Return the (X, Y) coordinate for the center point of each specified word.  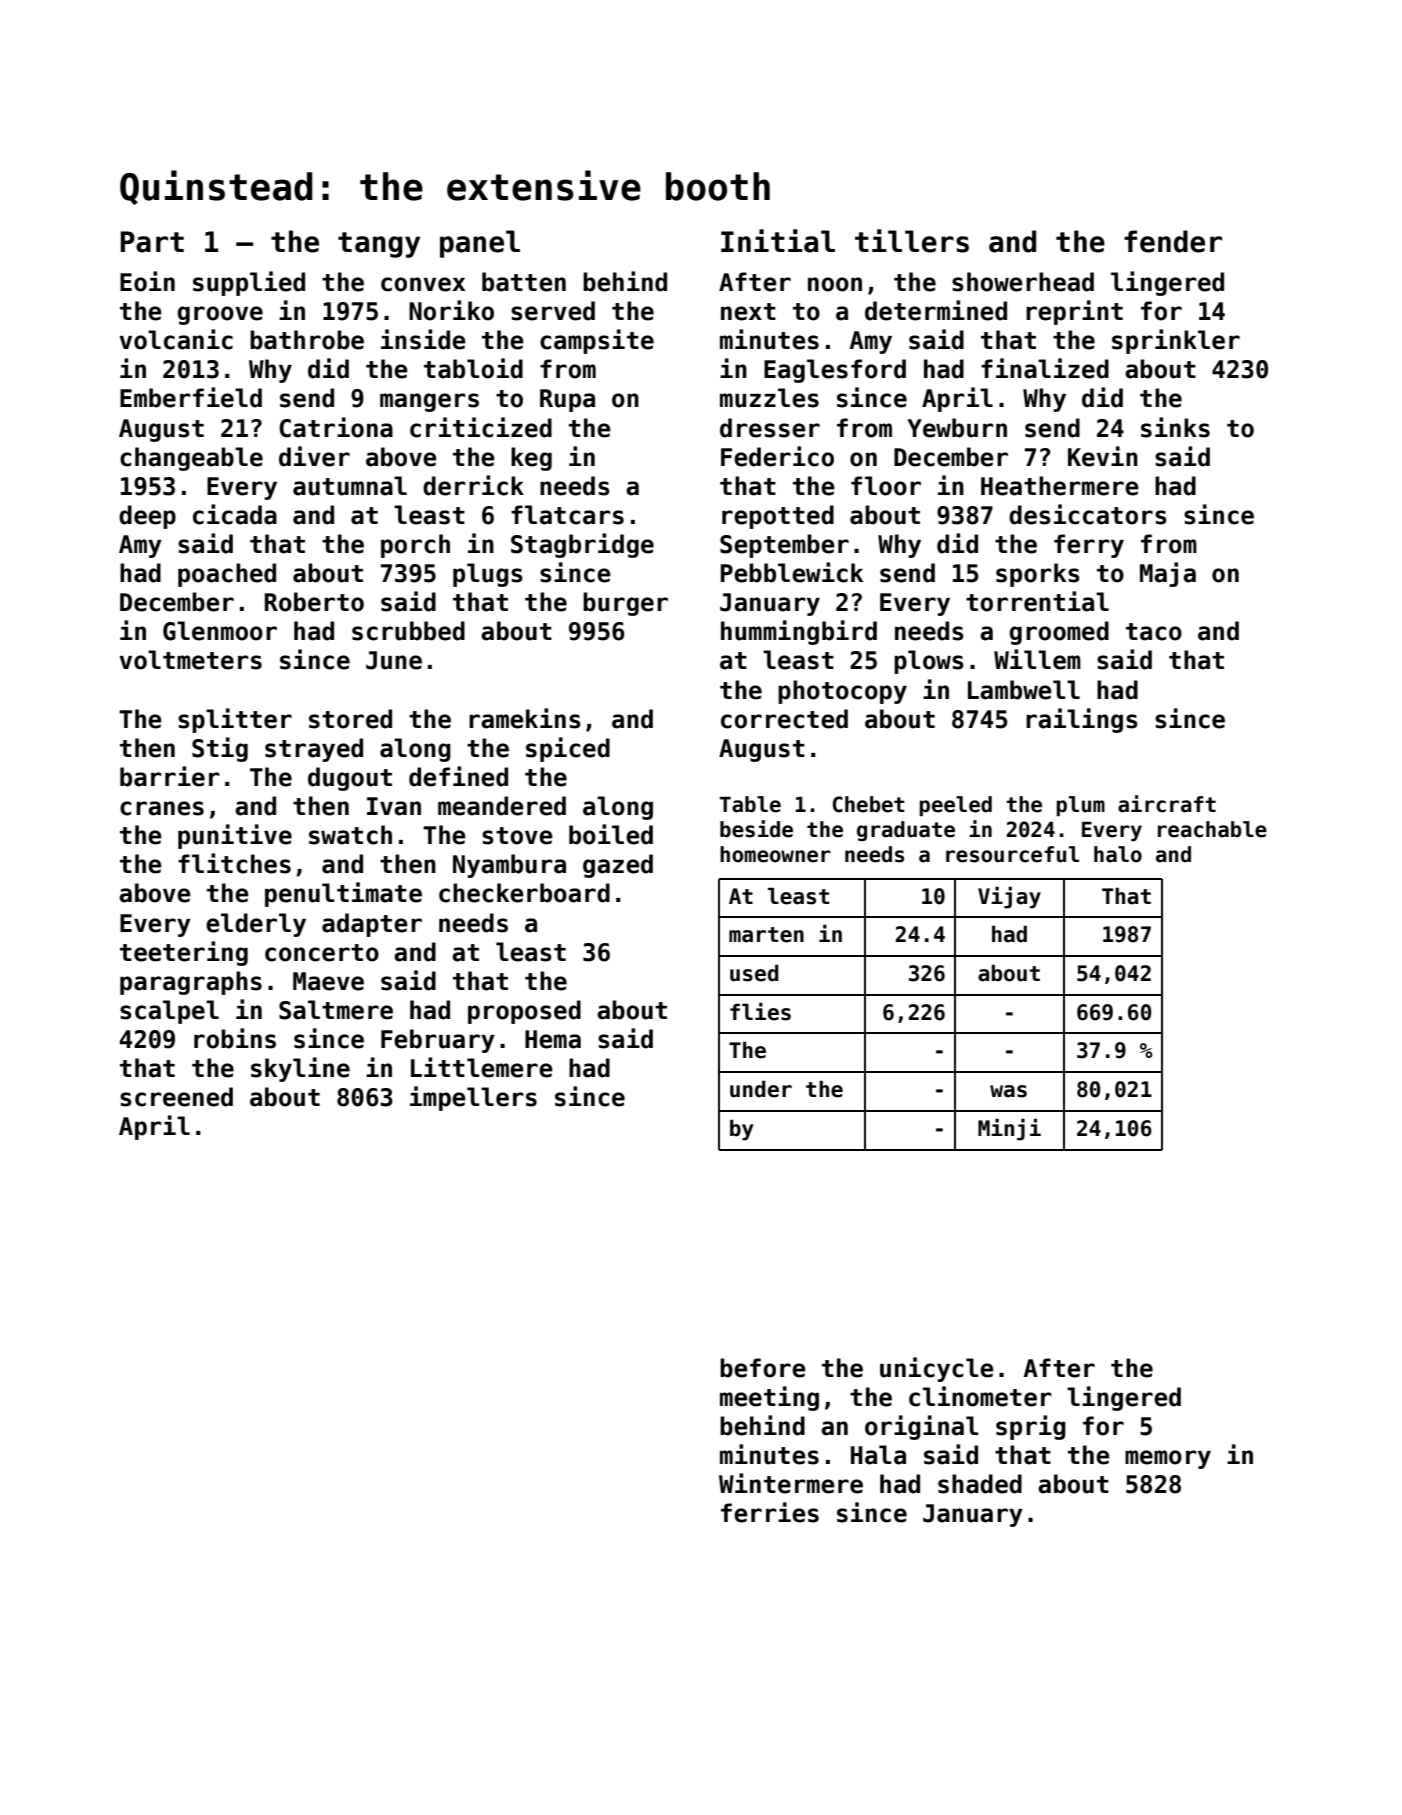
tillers (912, 241)
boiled (611, 834)
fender (1173, 241)
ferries (770, 1512)
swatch (350, 835)
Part (152, 242)
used (754, 973)
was (1008, 1091)
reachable (1212, 829)
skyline (300, 1069)
